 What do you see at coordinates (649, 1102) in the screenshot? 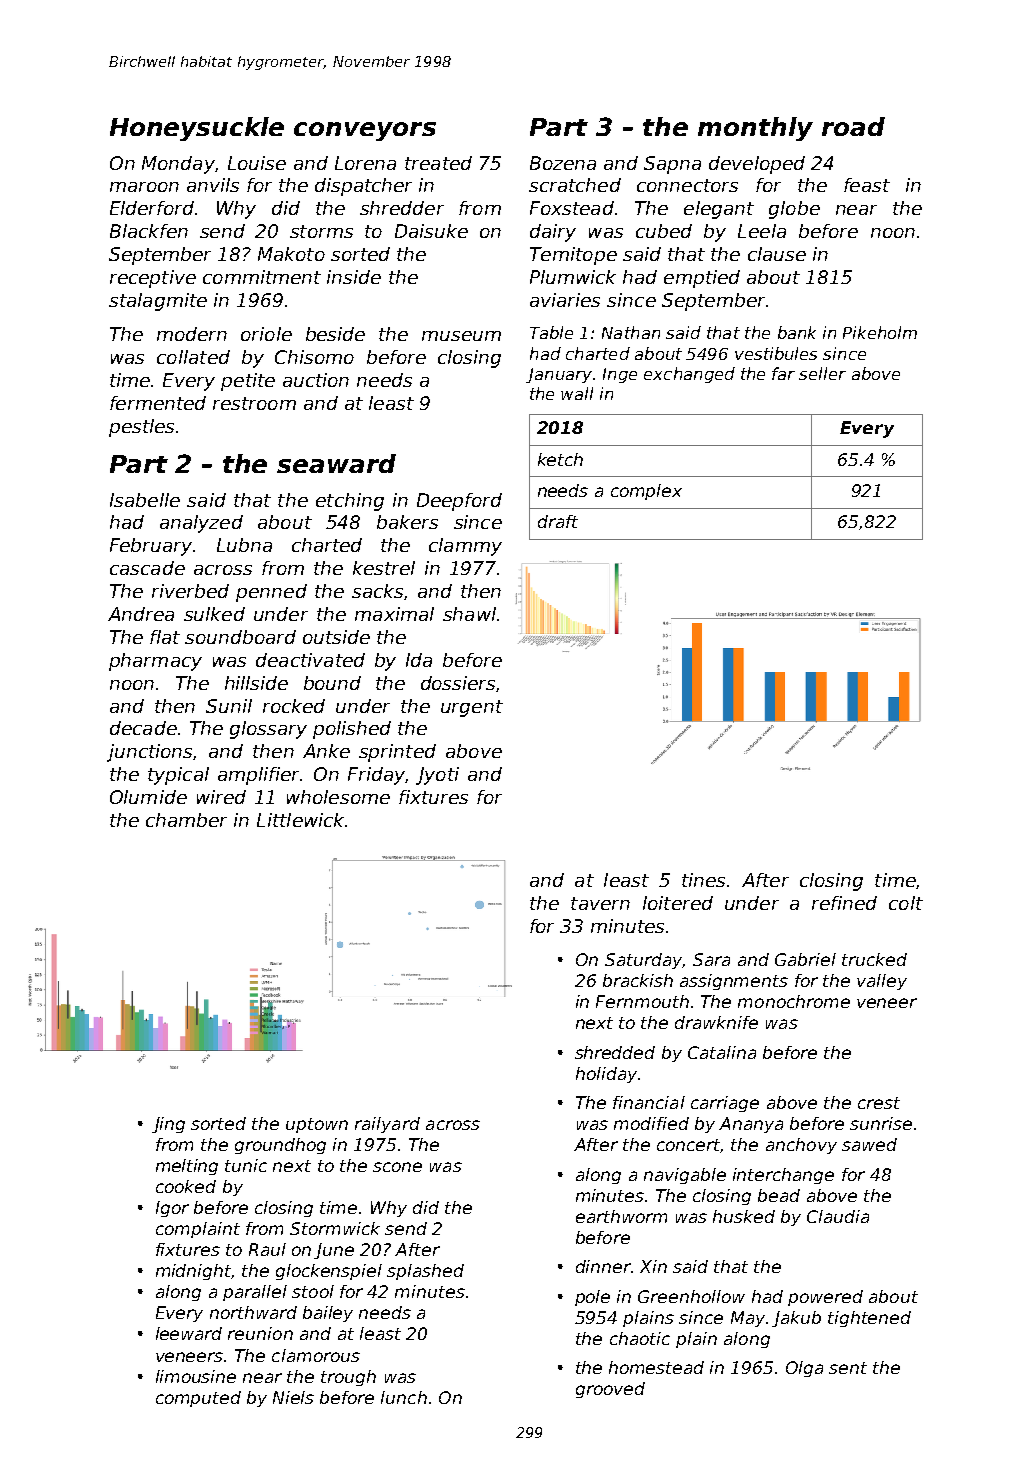
I see `financial` at bounding box center [649, 1102].
